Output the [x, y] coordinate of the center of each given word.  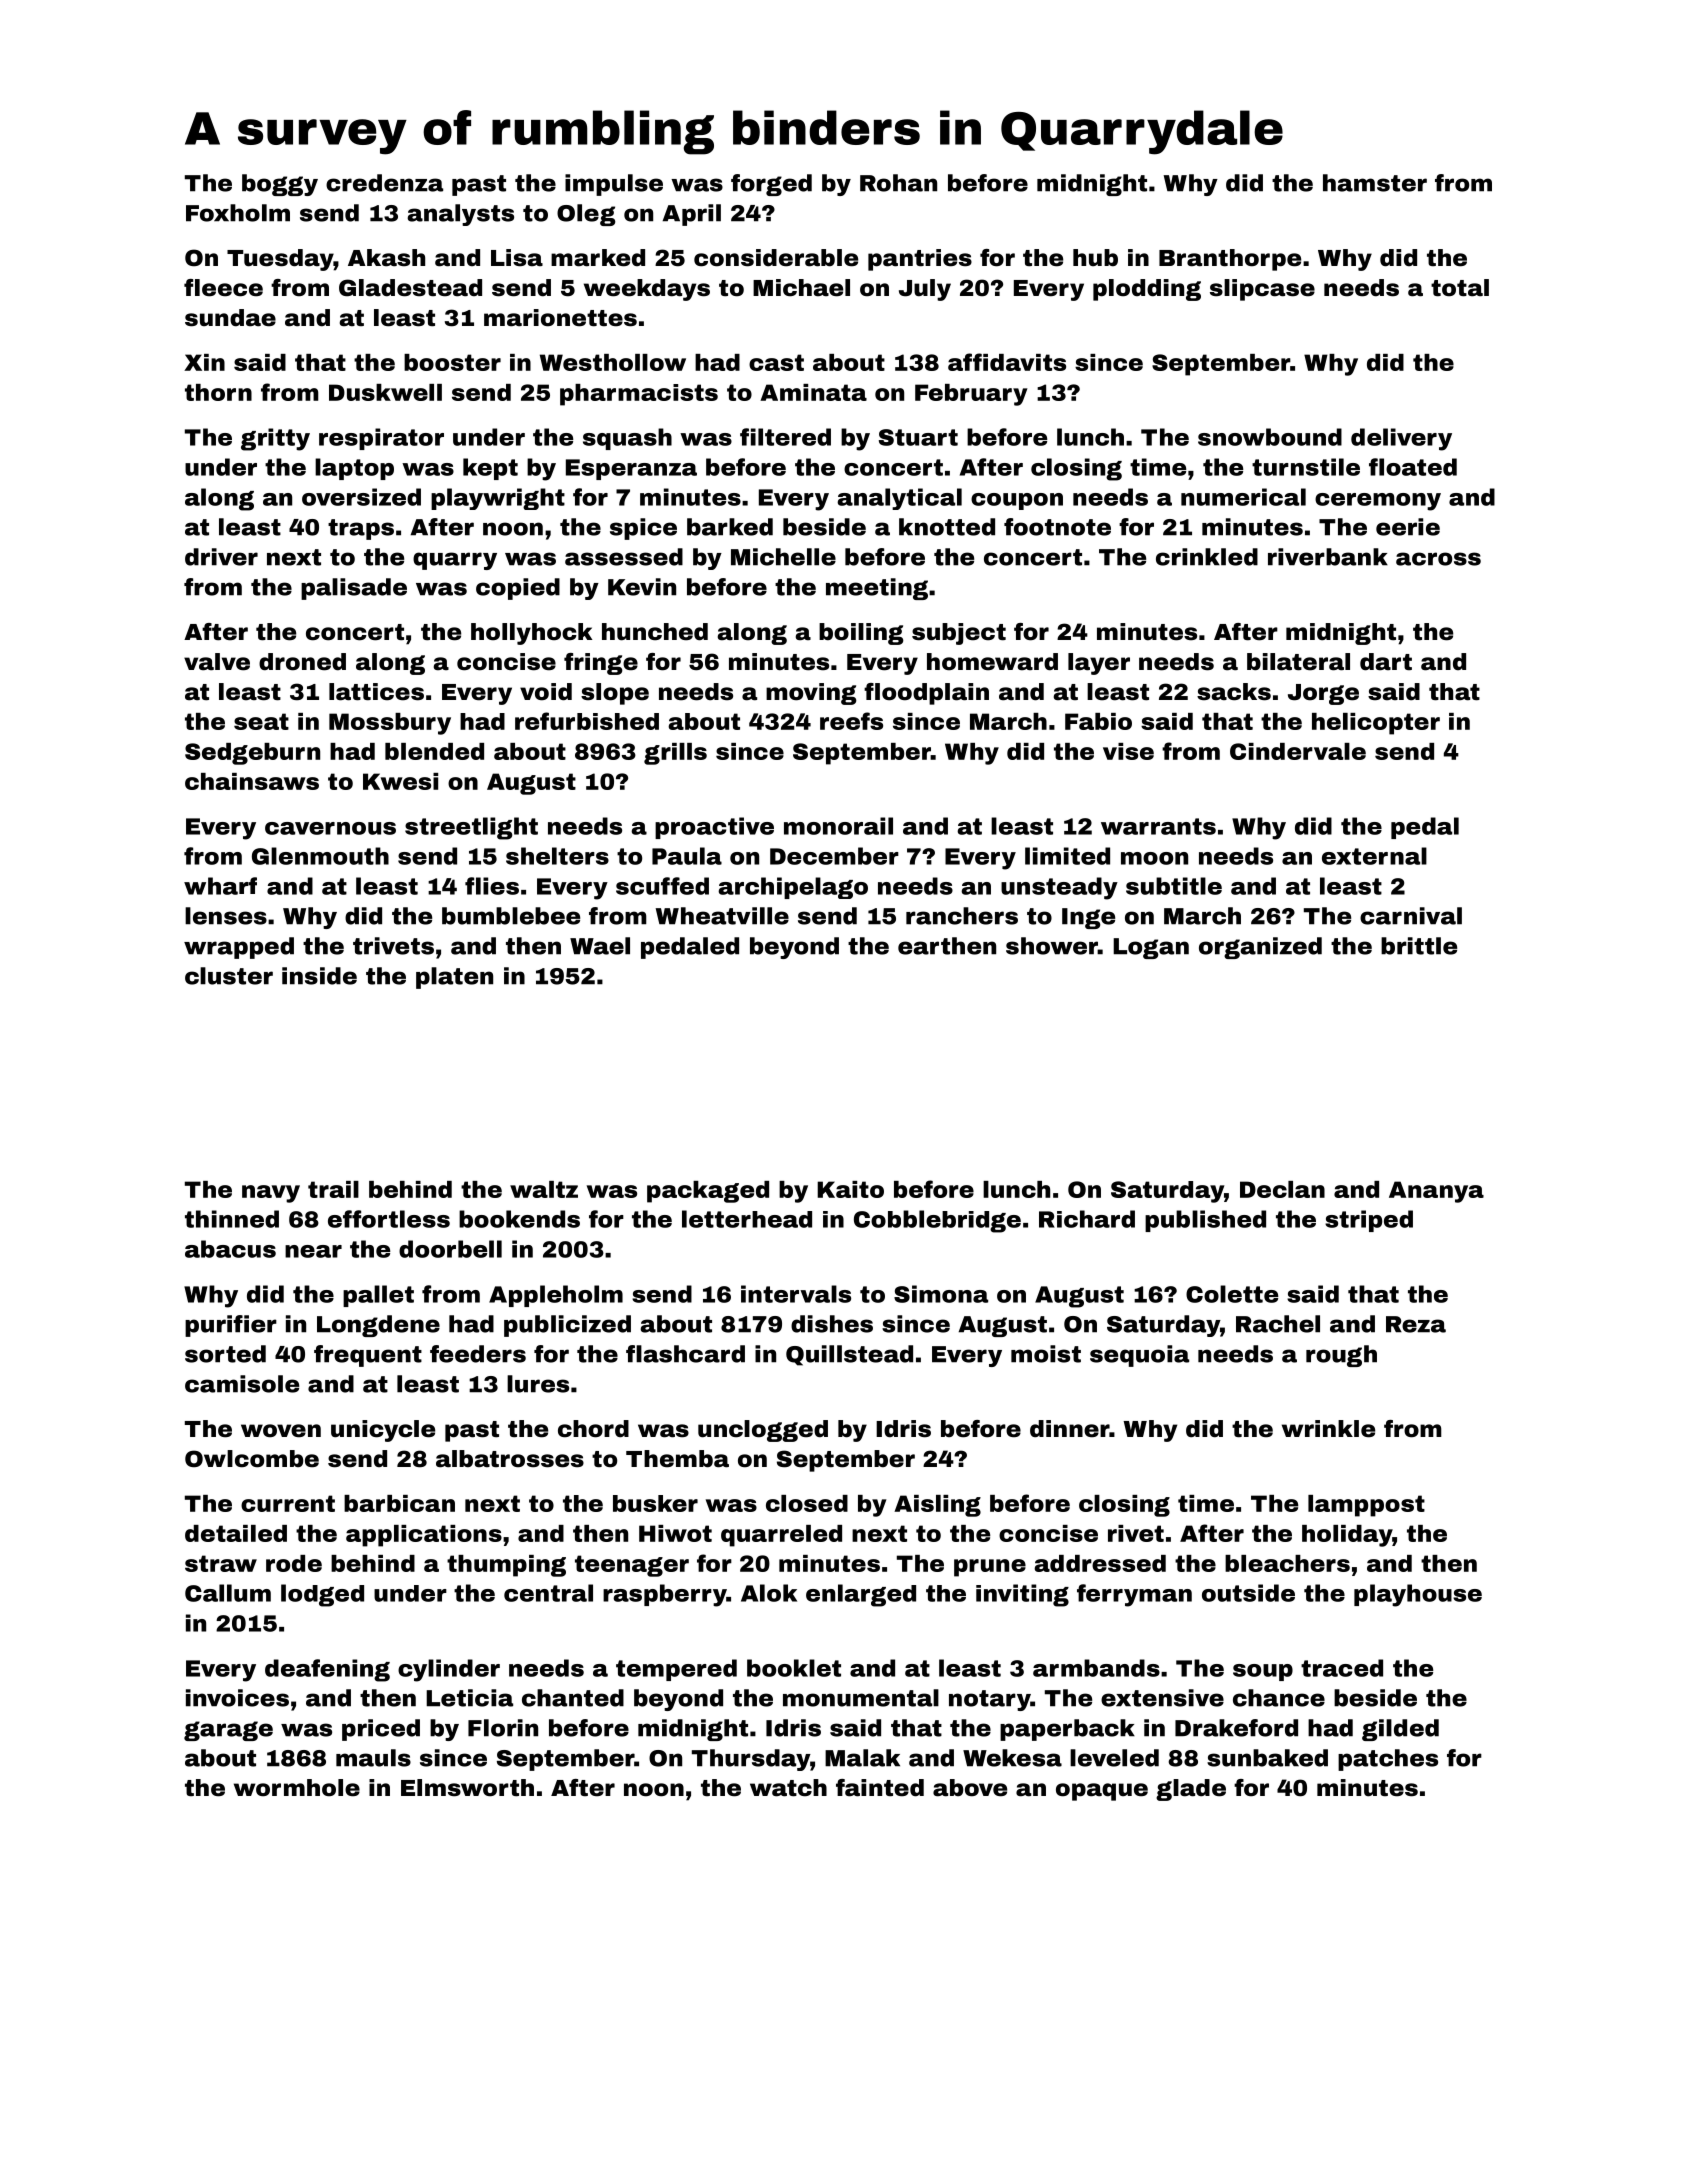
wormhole [297, 1788]
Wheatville [722, 916]
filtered [785, 437]
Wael [600, 946]
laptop [354, 469]
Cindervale [1298, 751]
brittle [1419, 946]
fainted [880, 1788]
